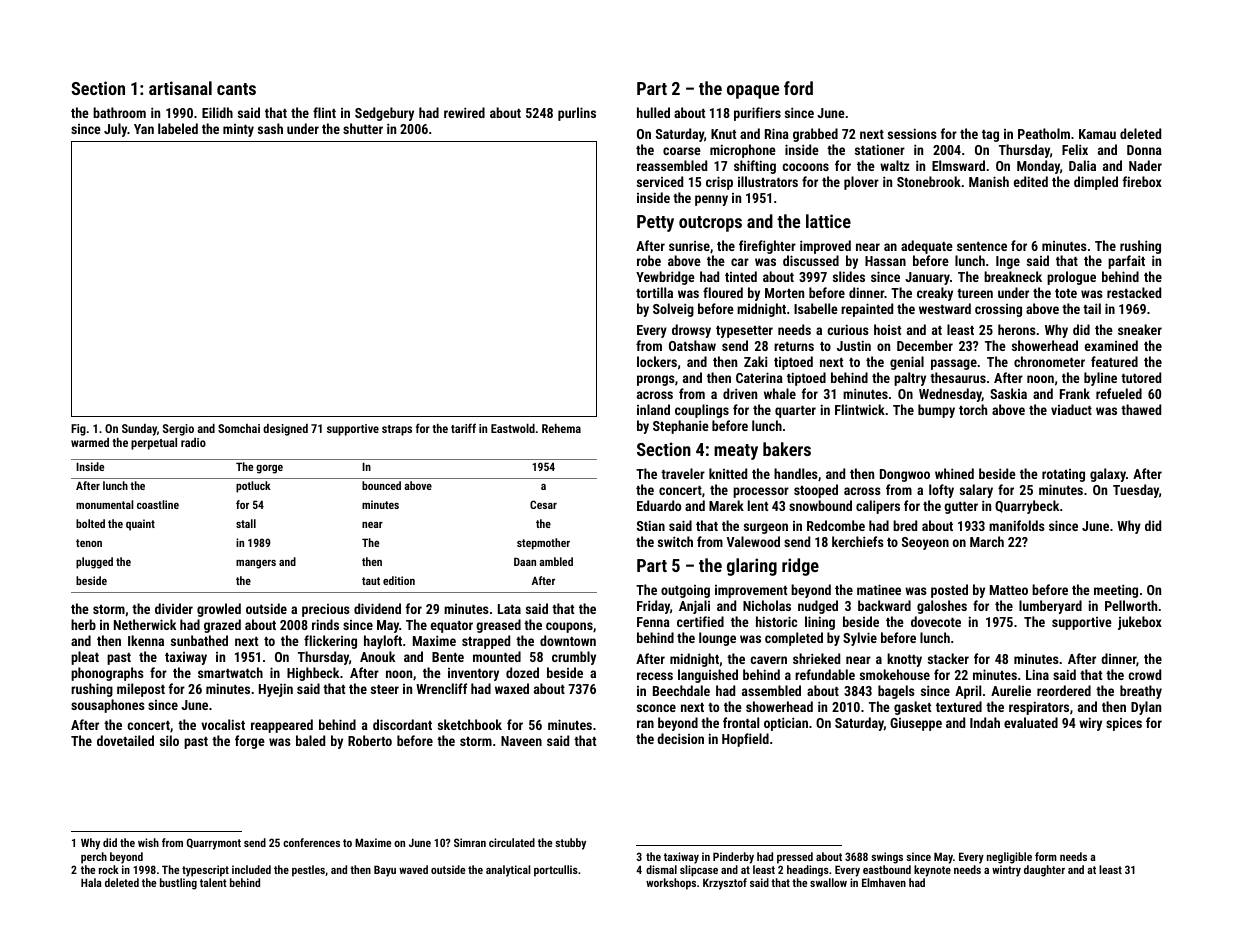  I want to click on sessions, so click(912, 133).
